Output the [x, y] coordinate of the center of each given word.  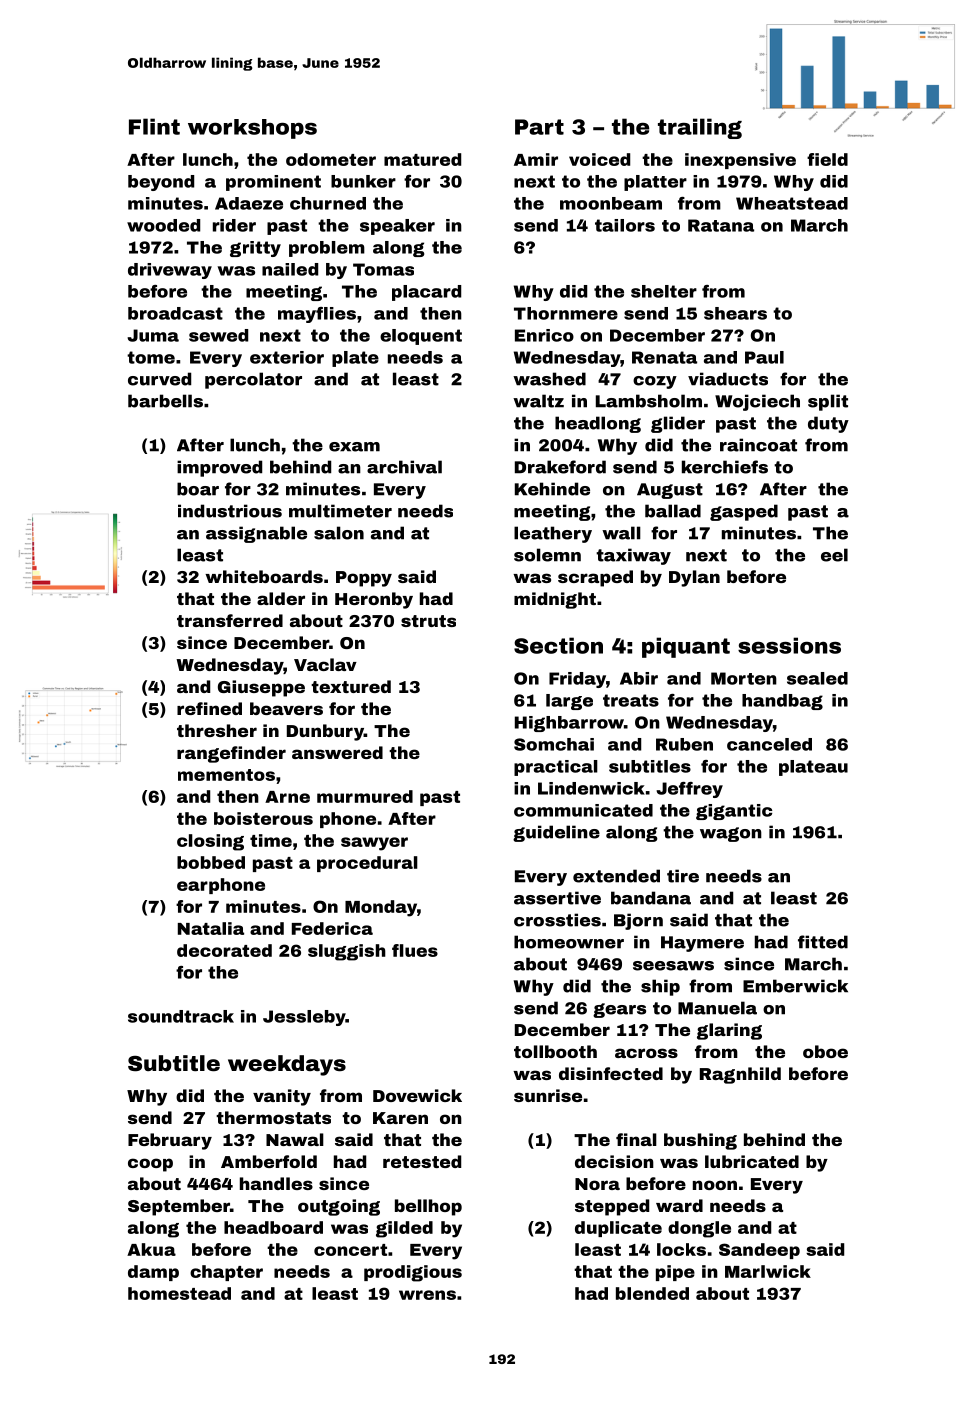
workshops [252, 129]
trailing [700, 128]
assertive [557, 898]
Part [539, 127]
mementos [226, 775]
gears [619, 1010]
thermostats [273, 1117]
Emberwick [795, 986]
